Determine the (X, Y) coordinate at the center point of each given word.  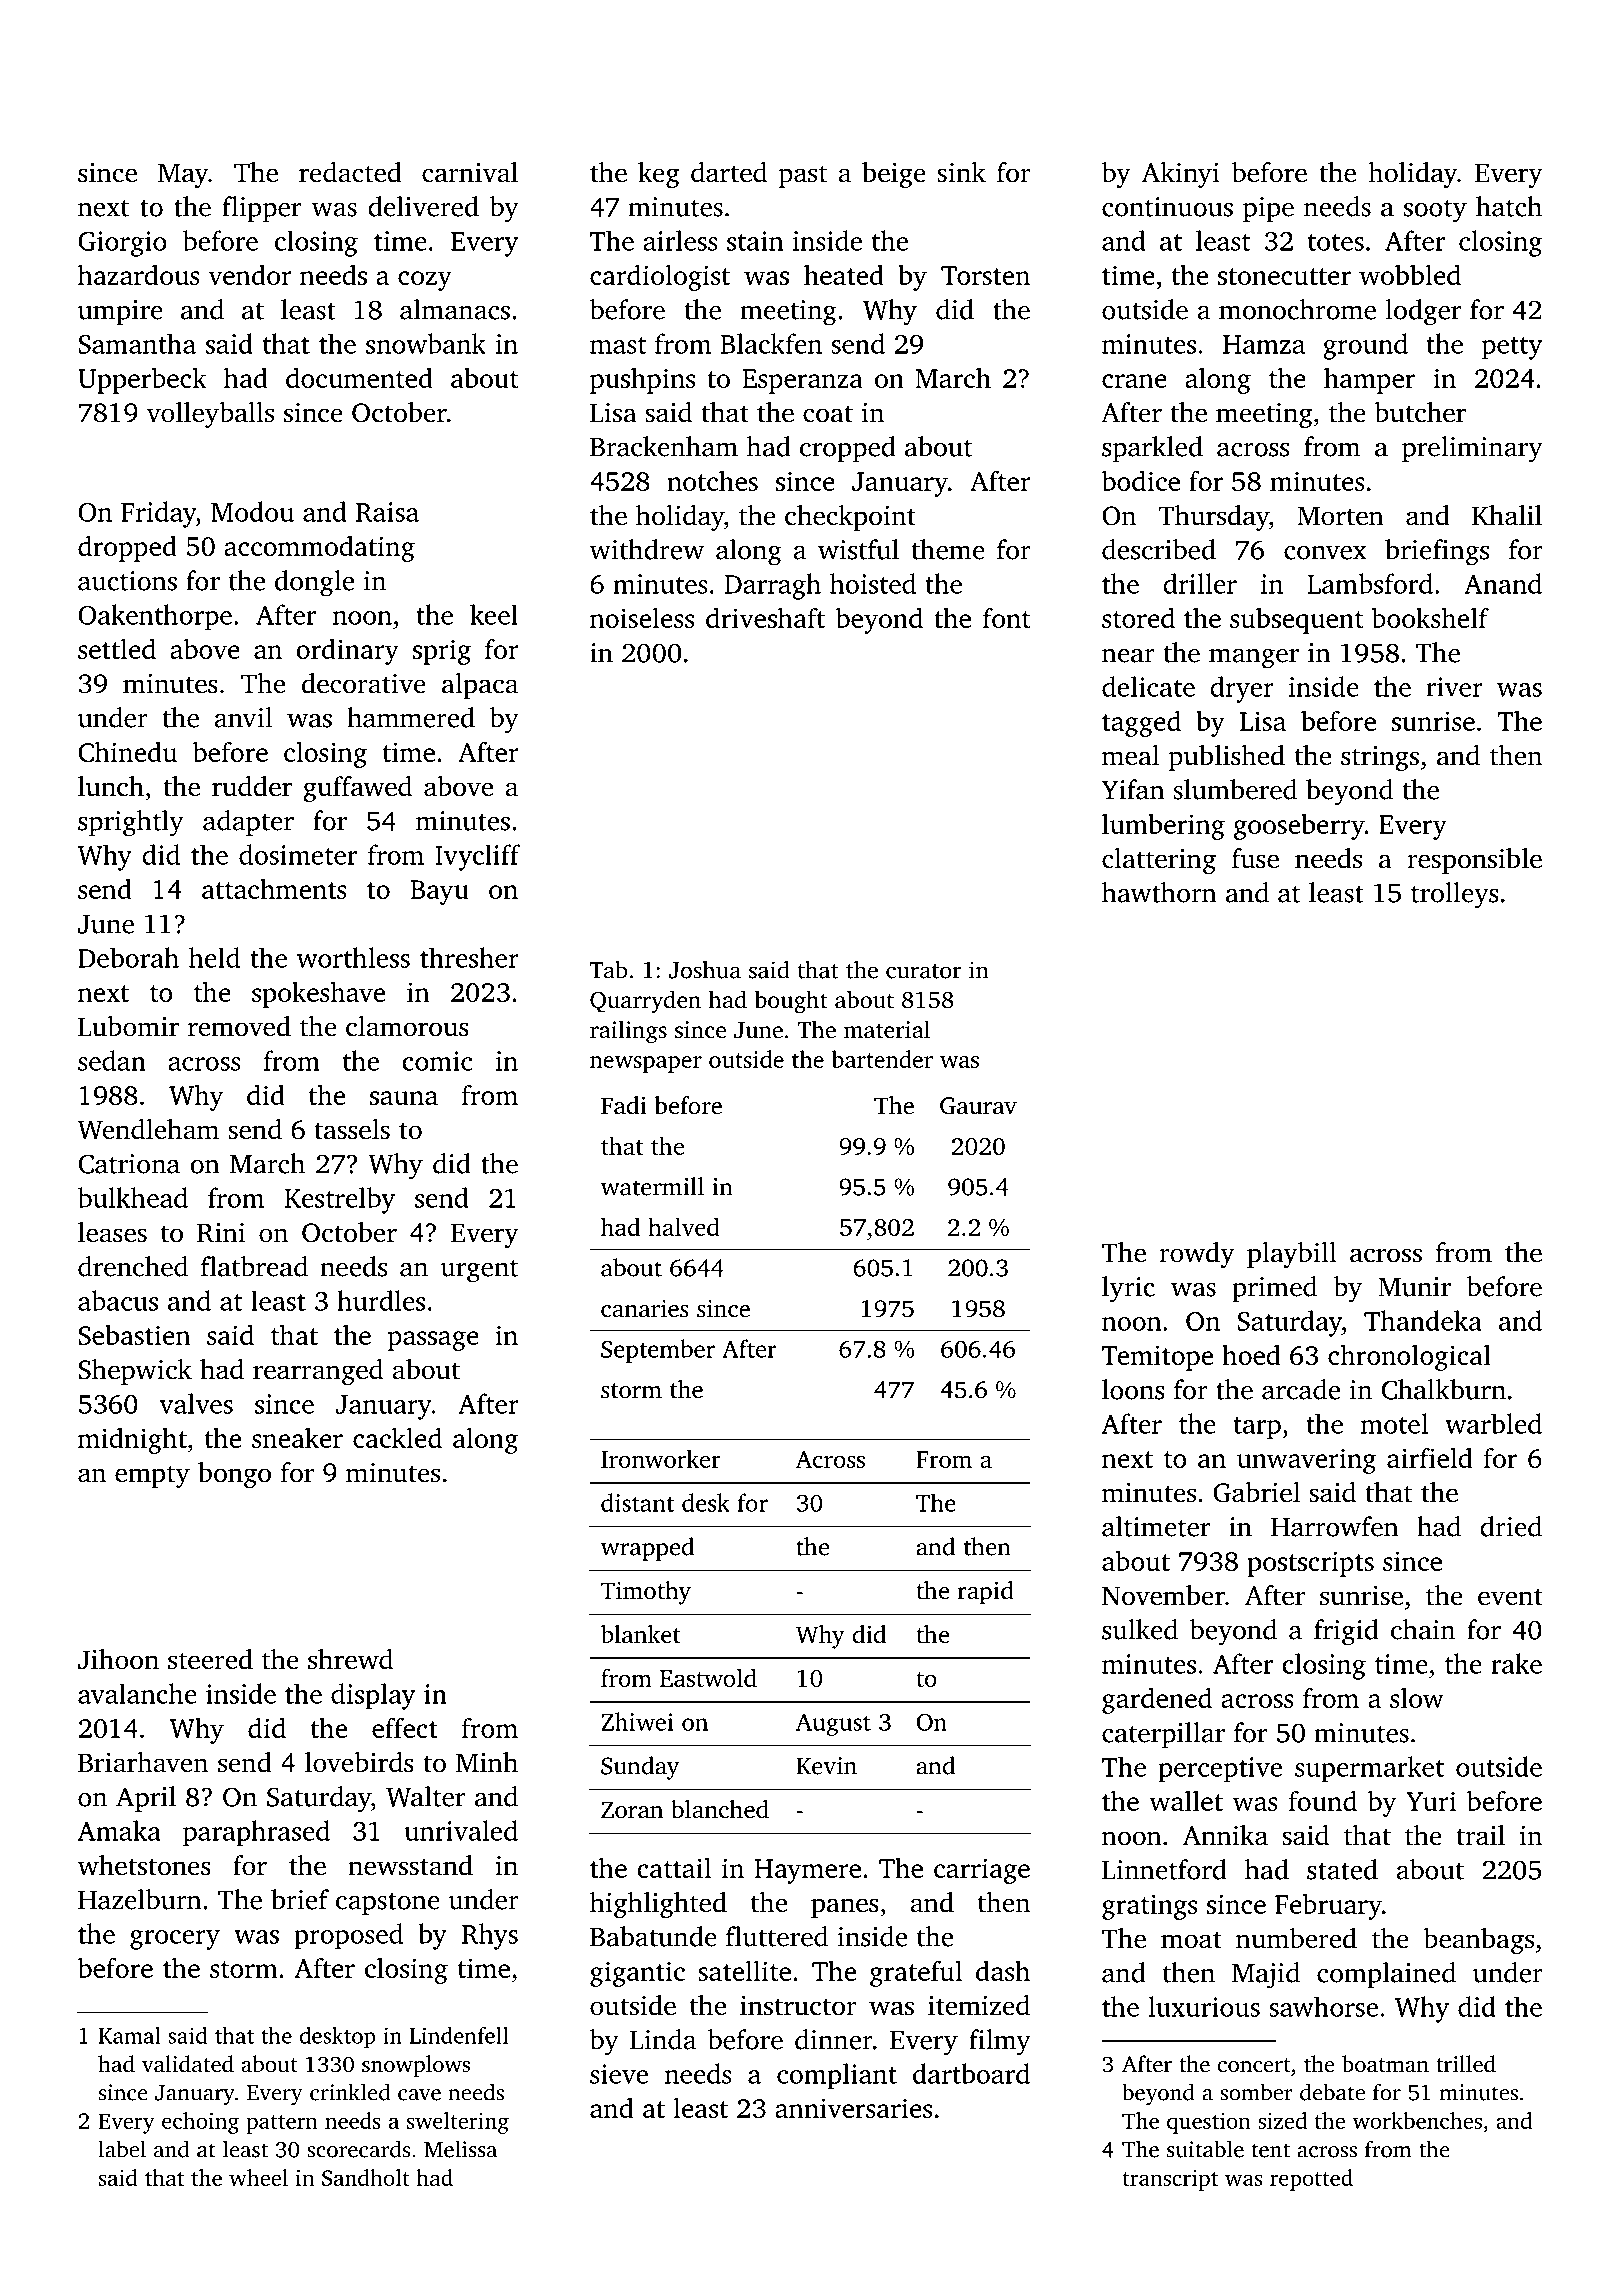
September (658, 1351)
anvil (243, 717)
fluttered (777, 1936)
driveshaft (765, 617)
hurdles (381, 1300)
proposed (348, 1936)
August (833, 1724)
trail (1480, 1835)
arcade (1301, 1389)
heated (844, 274)
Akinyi (1181, 175)
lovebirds (359, 1762)
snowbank (426, 343)
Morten (1340, 516)
